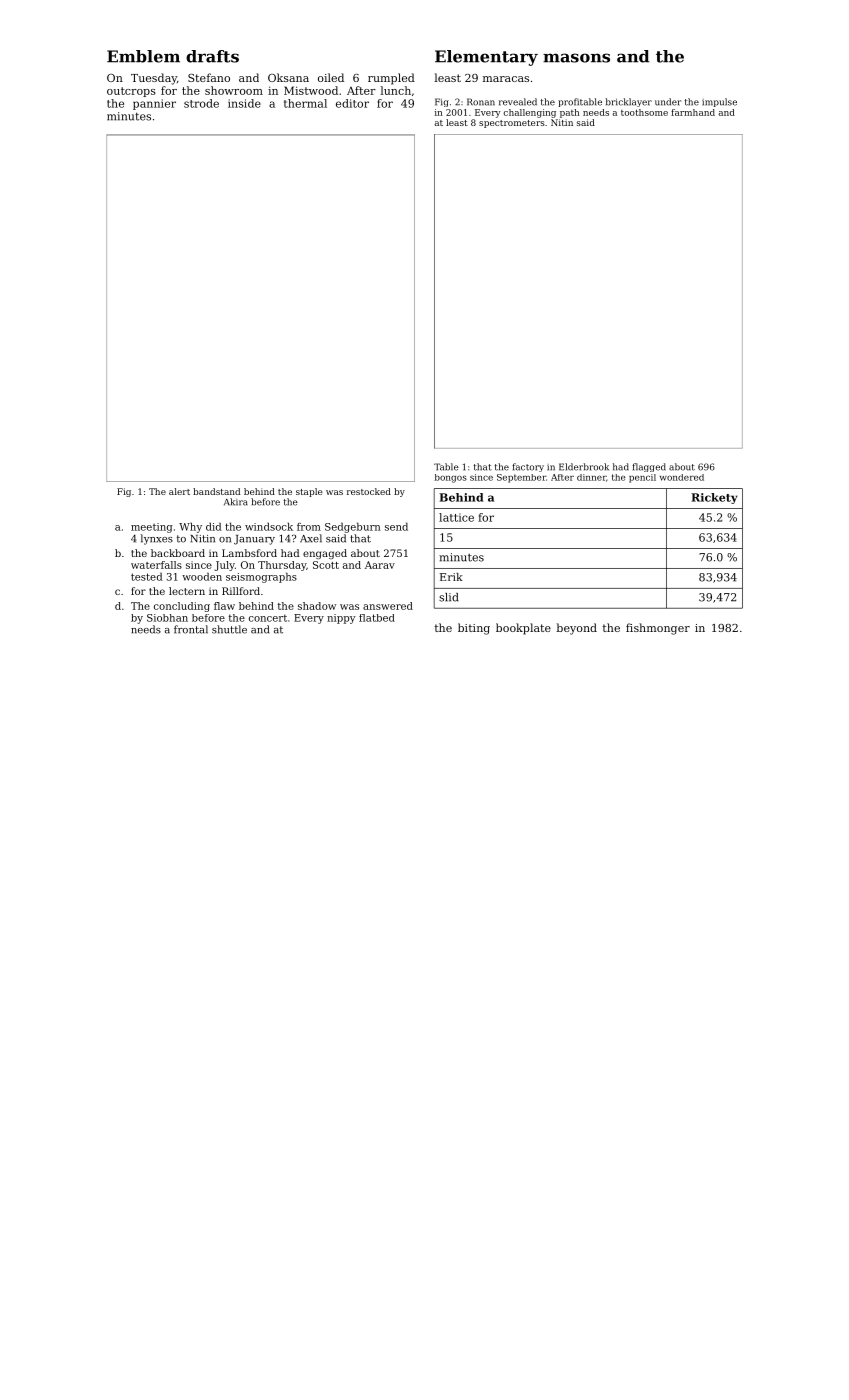 The width and height of the screenshot is (849, 1400). What do you see at coordinates (244, 103) in the screenshot?
I see `inside` at bounding box center [244, 103].
